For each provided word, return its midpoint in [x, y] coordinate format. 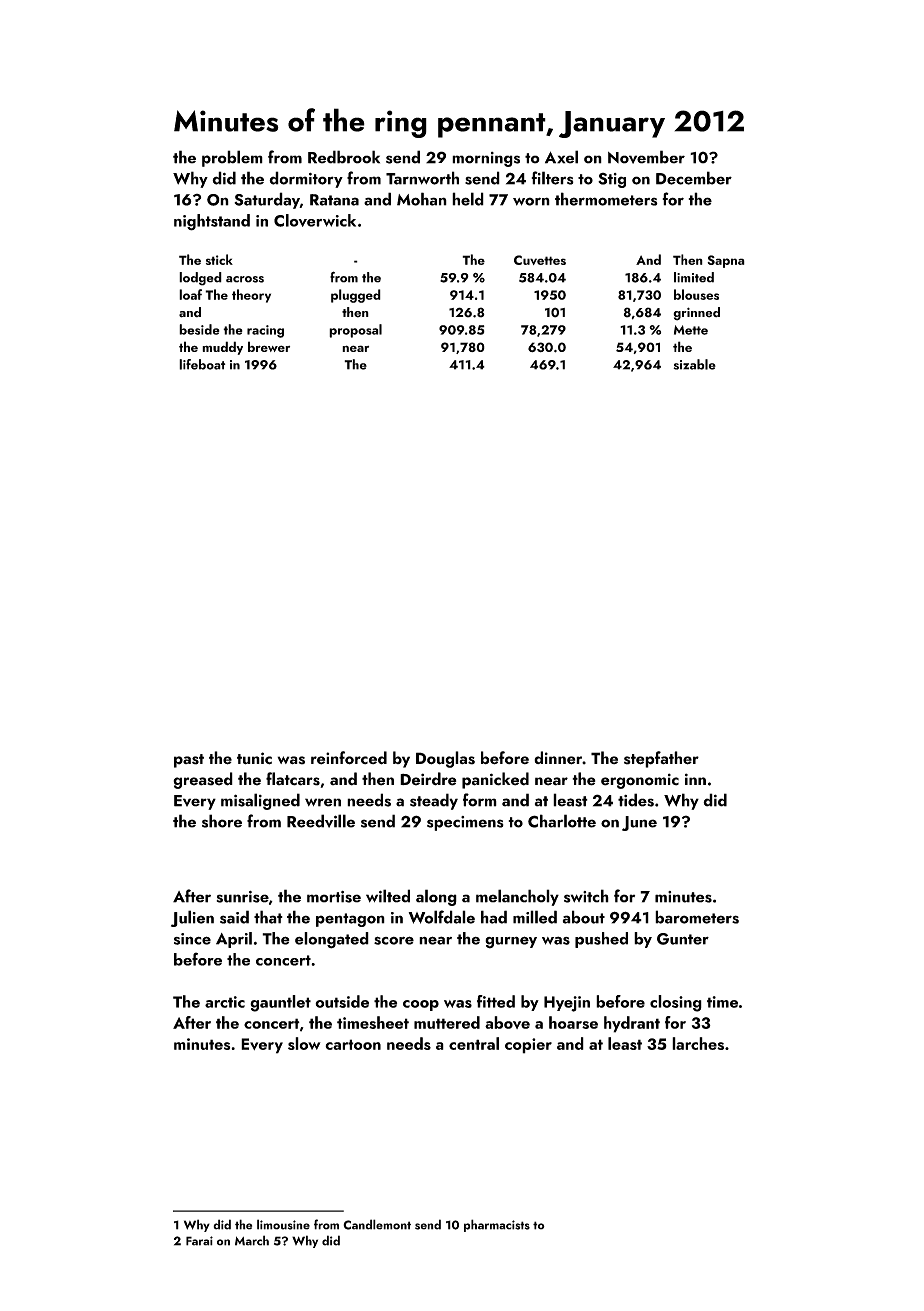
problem [232, 158]
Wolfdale [441, 917]
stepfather [661, 759]
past [189, 761]
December [694, 178]
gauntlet [280, 1003]
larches [698, 1043]
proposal [355, 331]
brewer [269, 346]
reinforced [349, 758]
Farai [199, 1241]
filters [552, 178]
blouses [696, 294]
